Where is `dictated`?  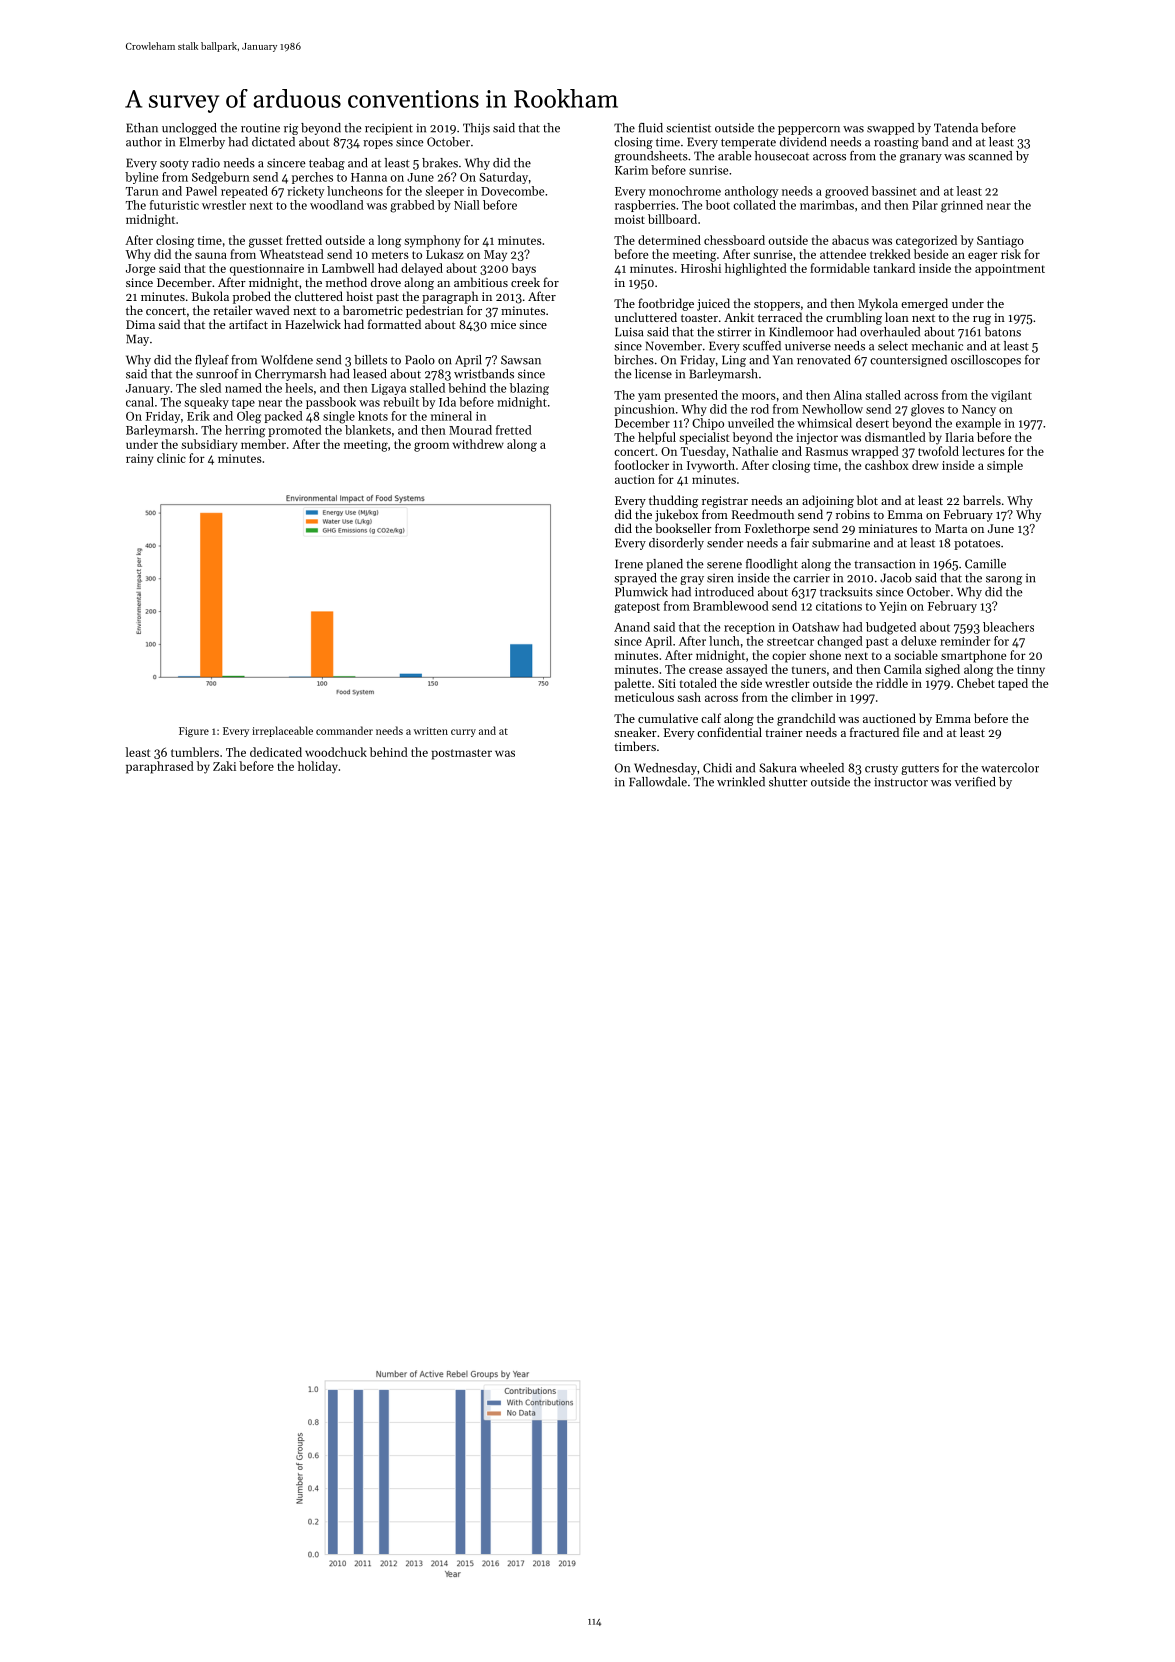
dictated is located at coordinates (273, 142).
